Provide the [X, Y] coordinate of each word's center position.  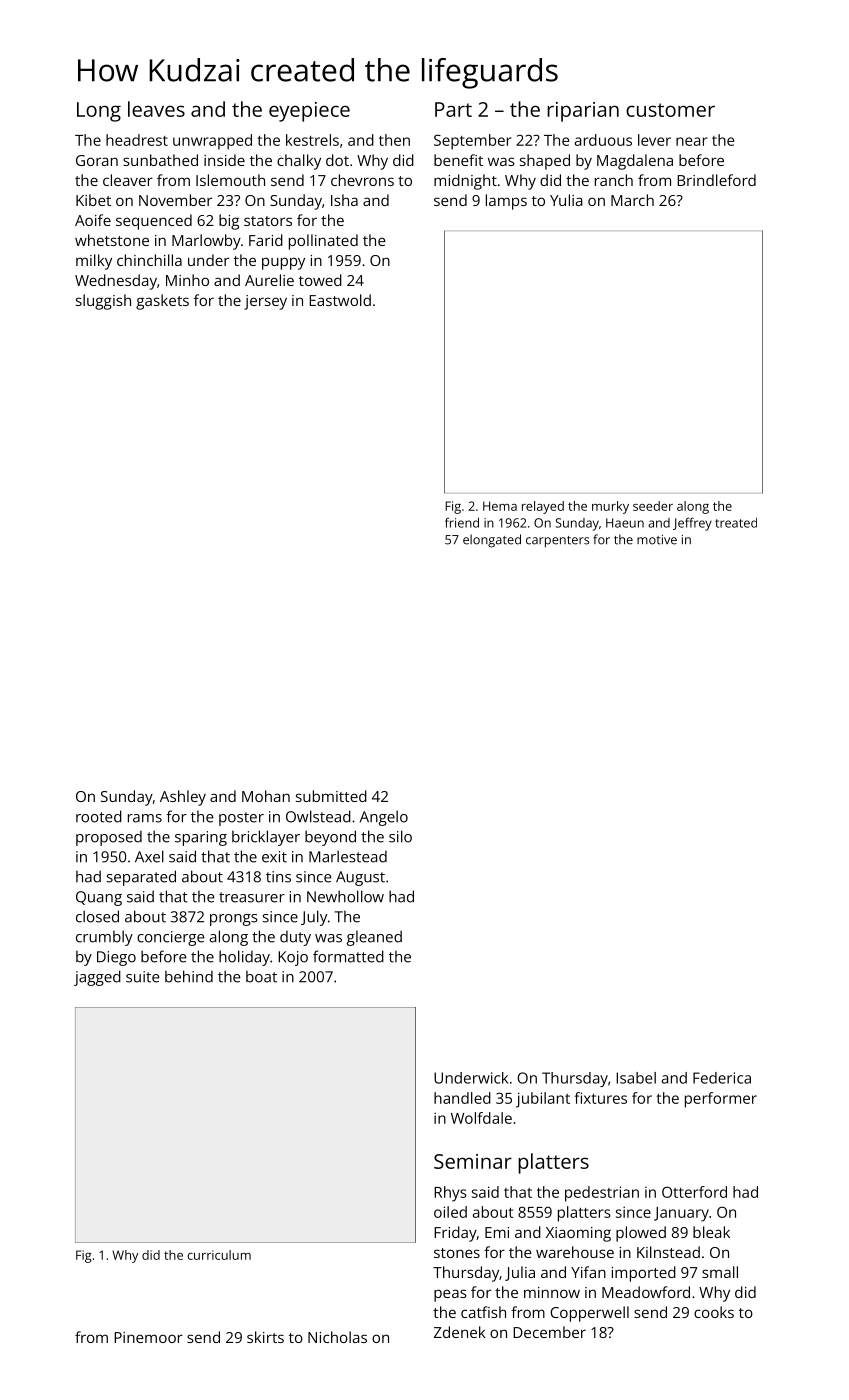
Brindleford [716, 180]
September [473, 142]
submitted [331, 796]
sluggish [103, 302]
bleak [711, 1232]
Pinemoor [148, 1337]
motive [657, 540]
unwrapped [212, 142]
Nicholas [337, 1337]
